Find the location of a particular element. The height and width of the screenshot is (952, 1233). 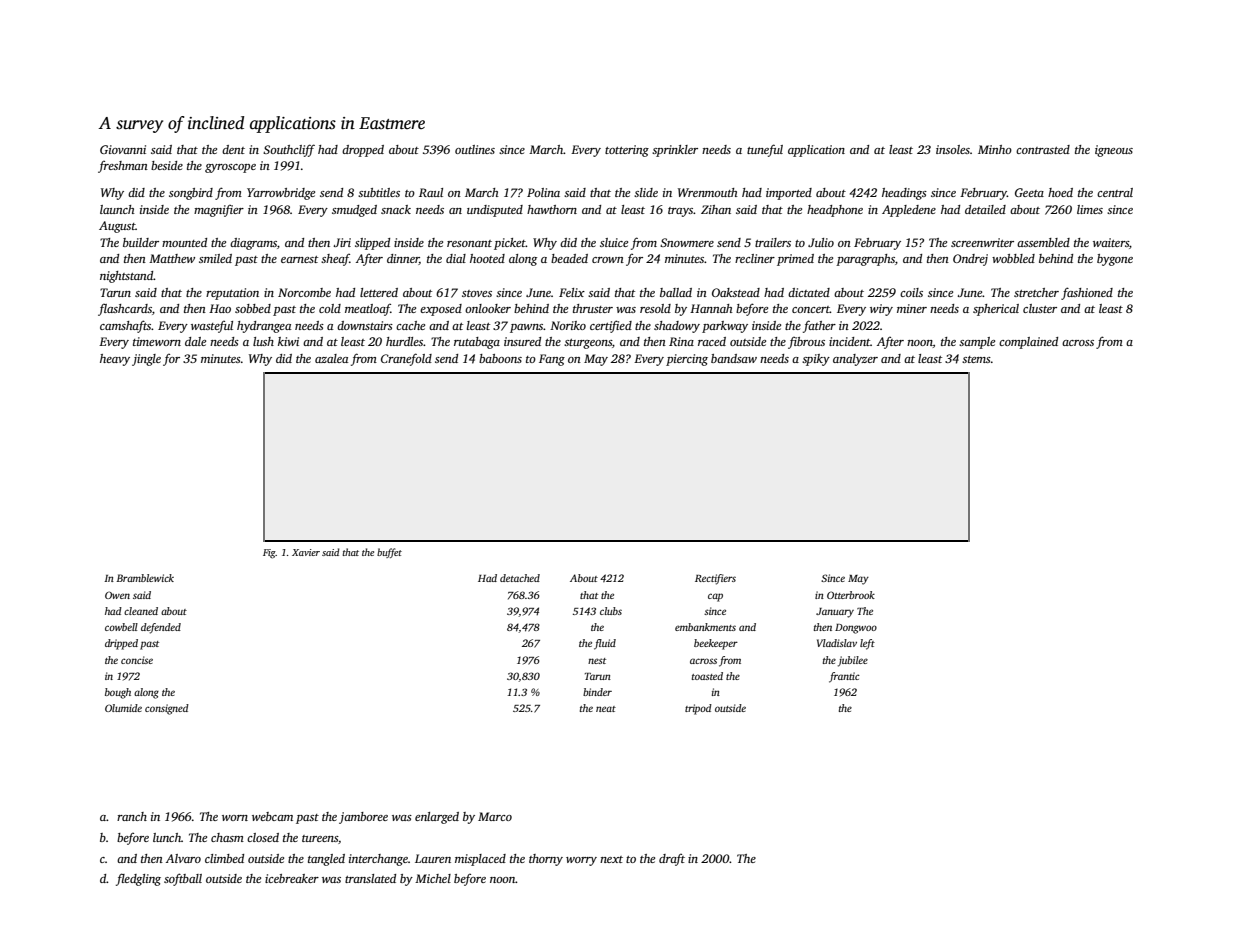

softball is located at coordinates (183, 879).
